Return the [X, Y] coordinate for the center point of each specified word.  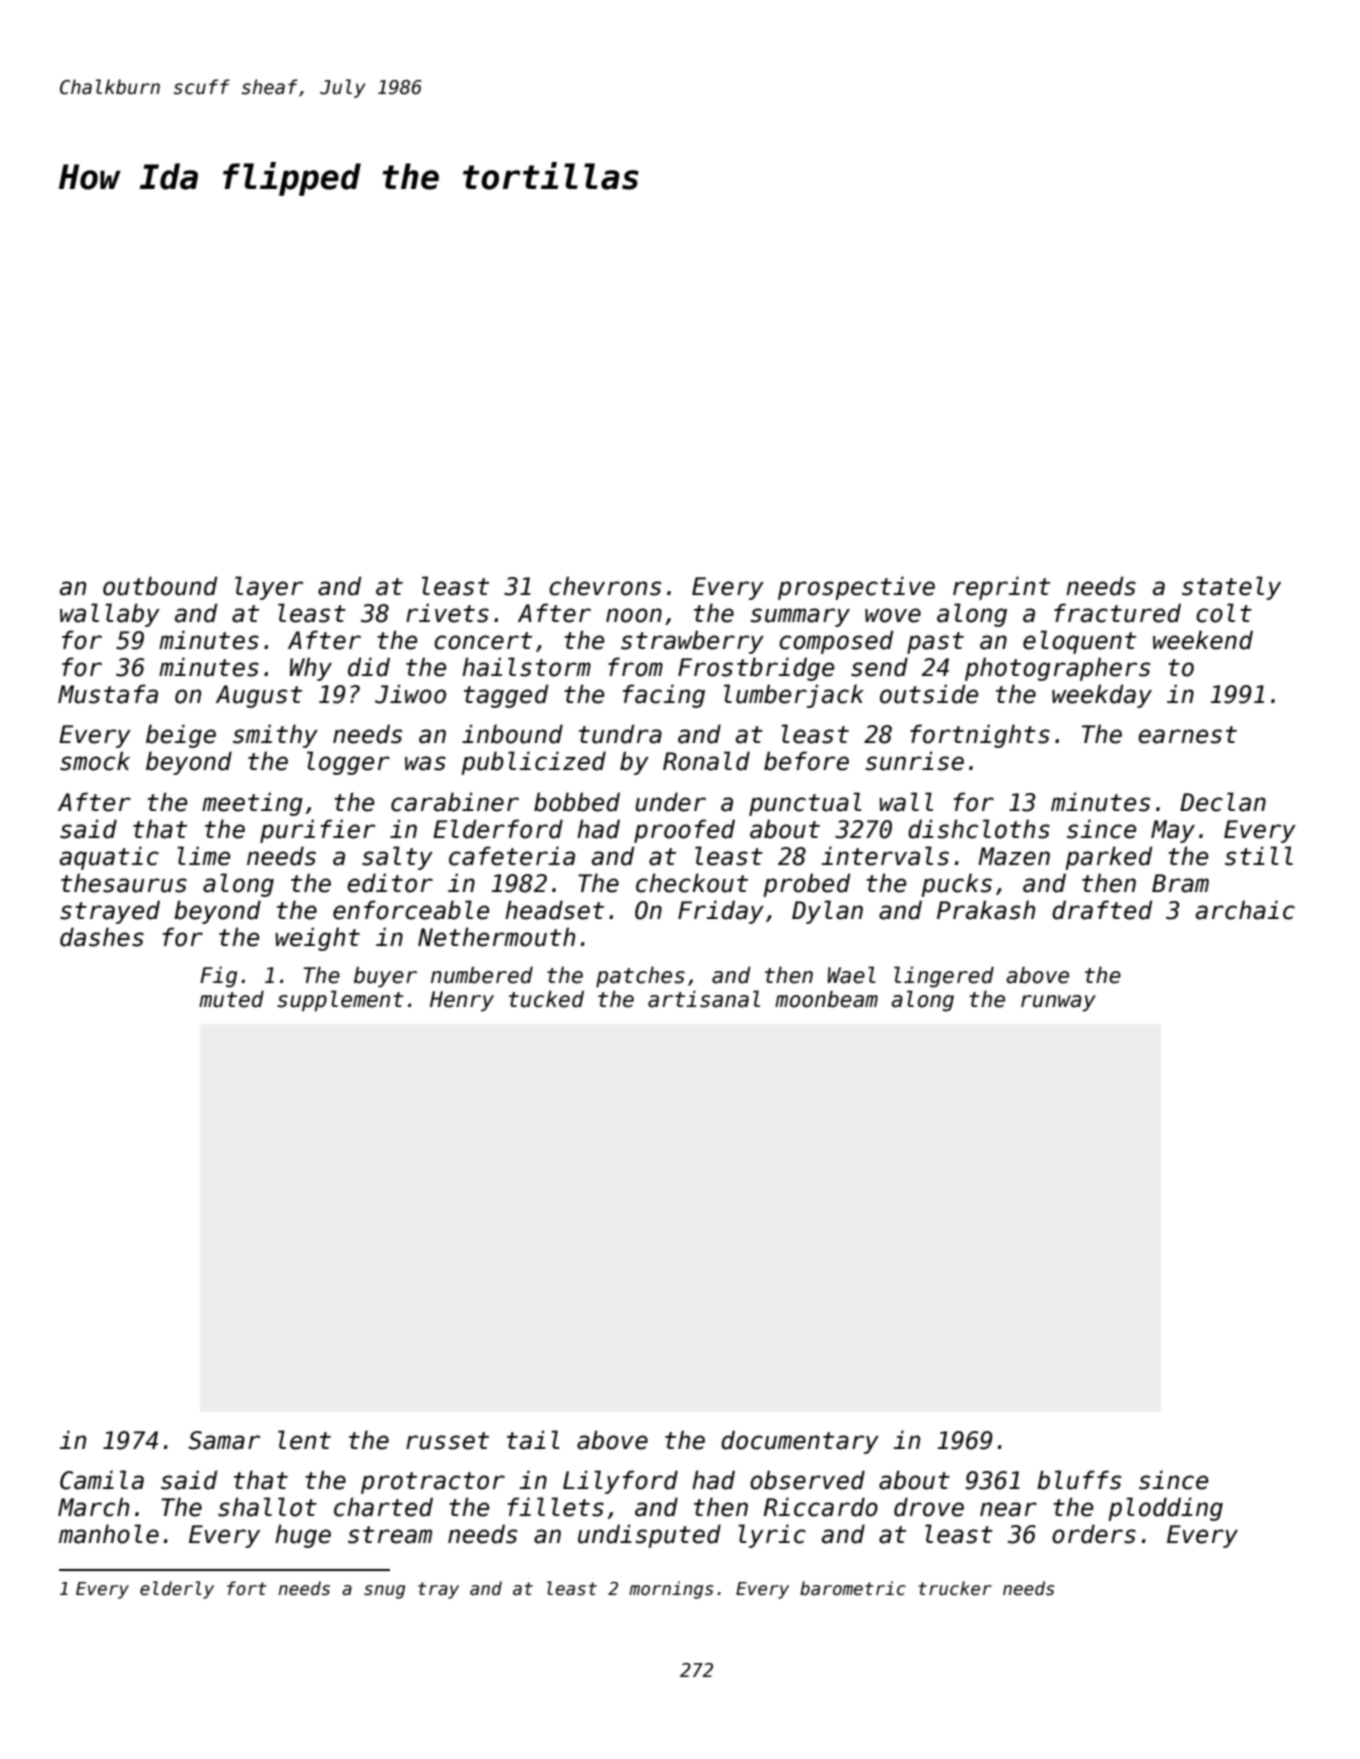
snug [384, 1592]
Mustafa [108, 694]
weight [317, 939]
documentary [800, 1442]
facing [664, 696]
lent [304, 1440]
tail [533, 1440]
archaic [1245, 910]
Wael [852, 975]
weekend [1203, 640]
